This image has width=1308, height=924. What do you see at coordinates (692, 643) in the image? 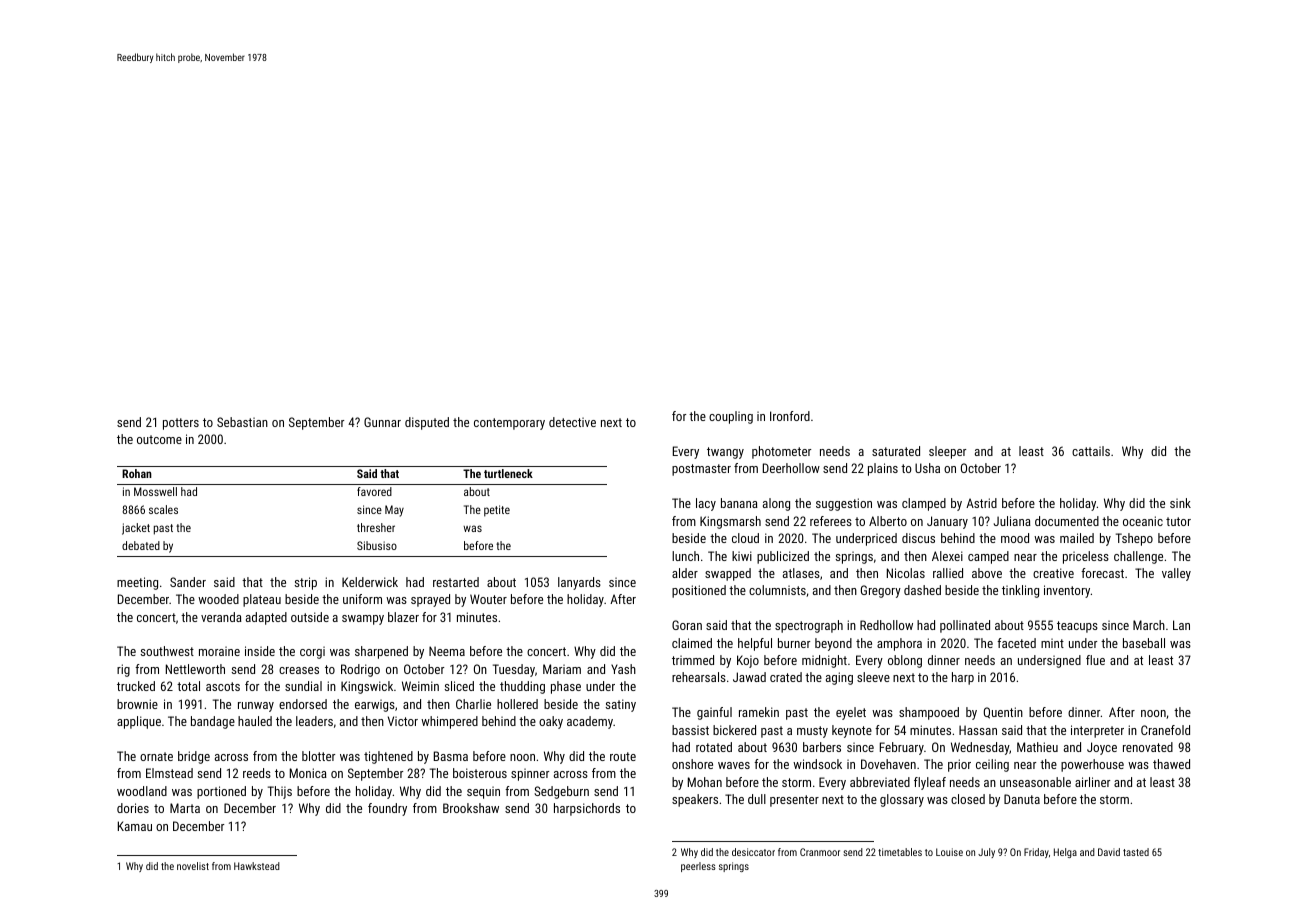
I see `claimed` at bounding box center [692, 643].
